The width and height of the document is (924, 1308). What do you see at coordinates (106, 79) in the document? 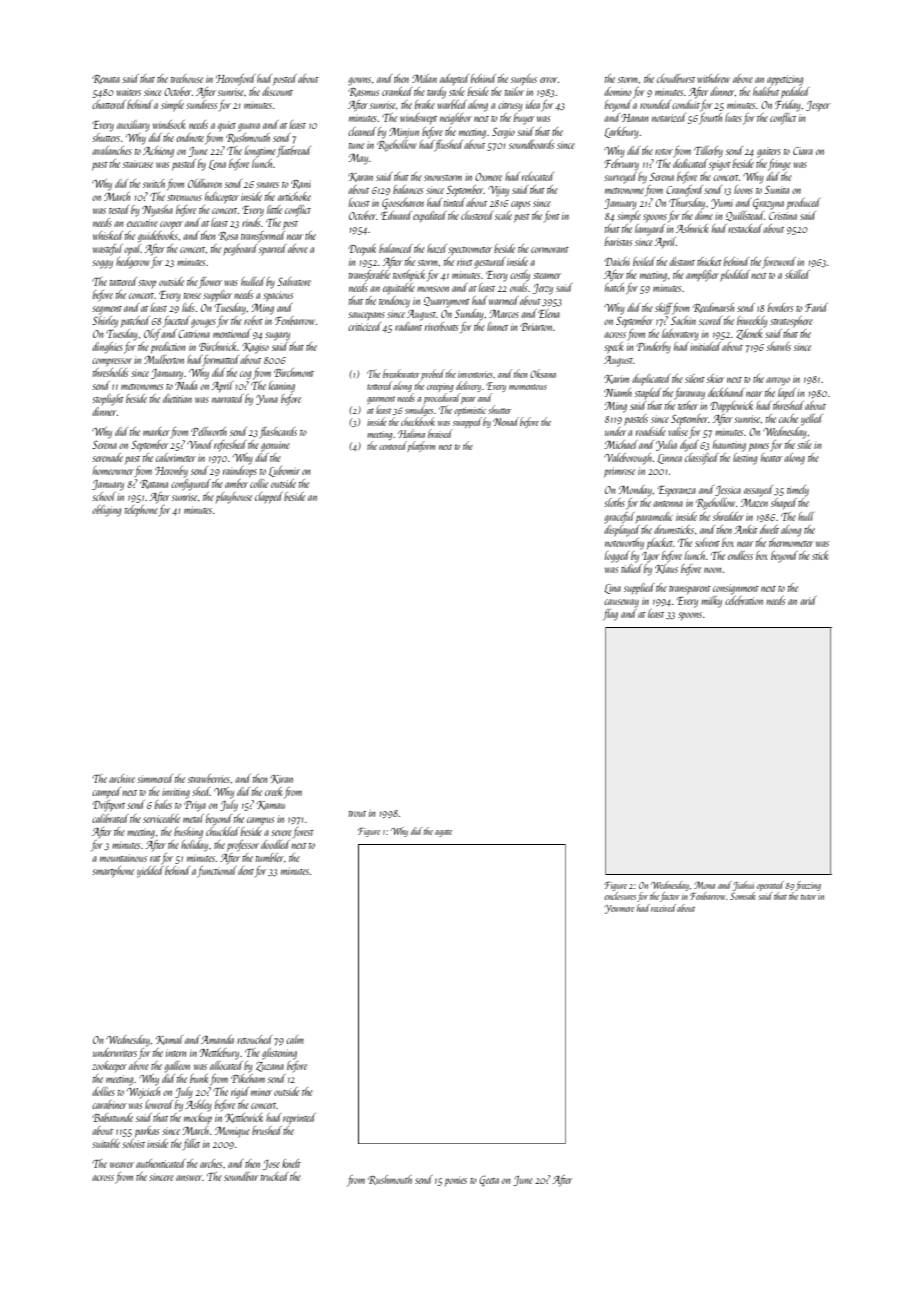
I see `Renata` at bounding box center [106, 79].
